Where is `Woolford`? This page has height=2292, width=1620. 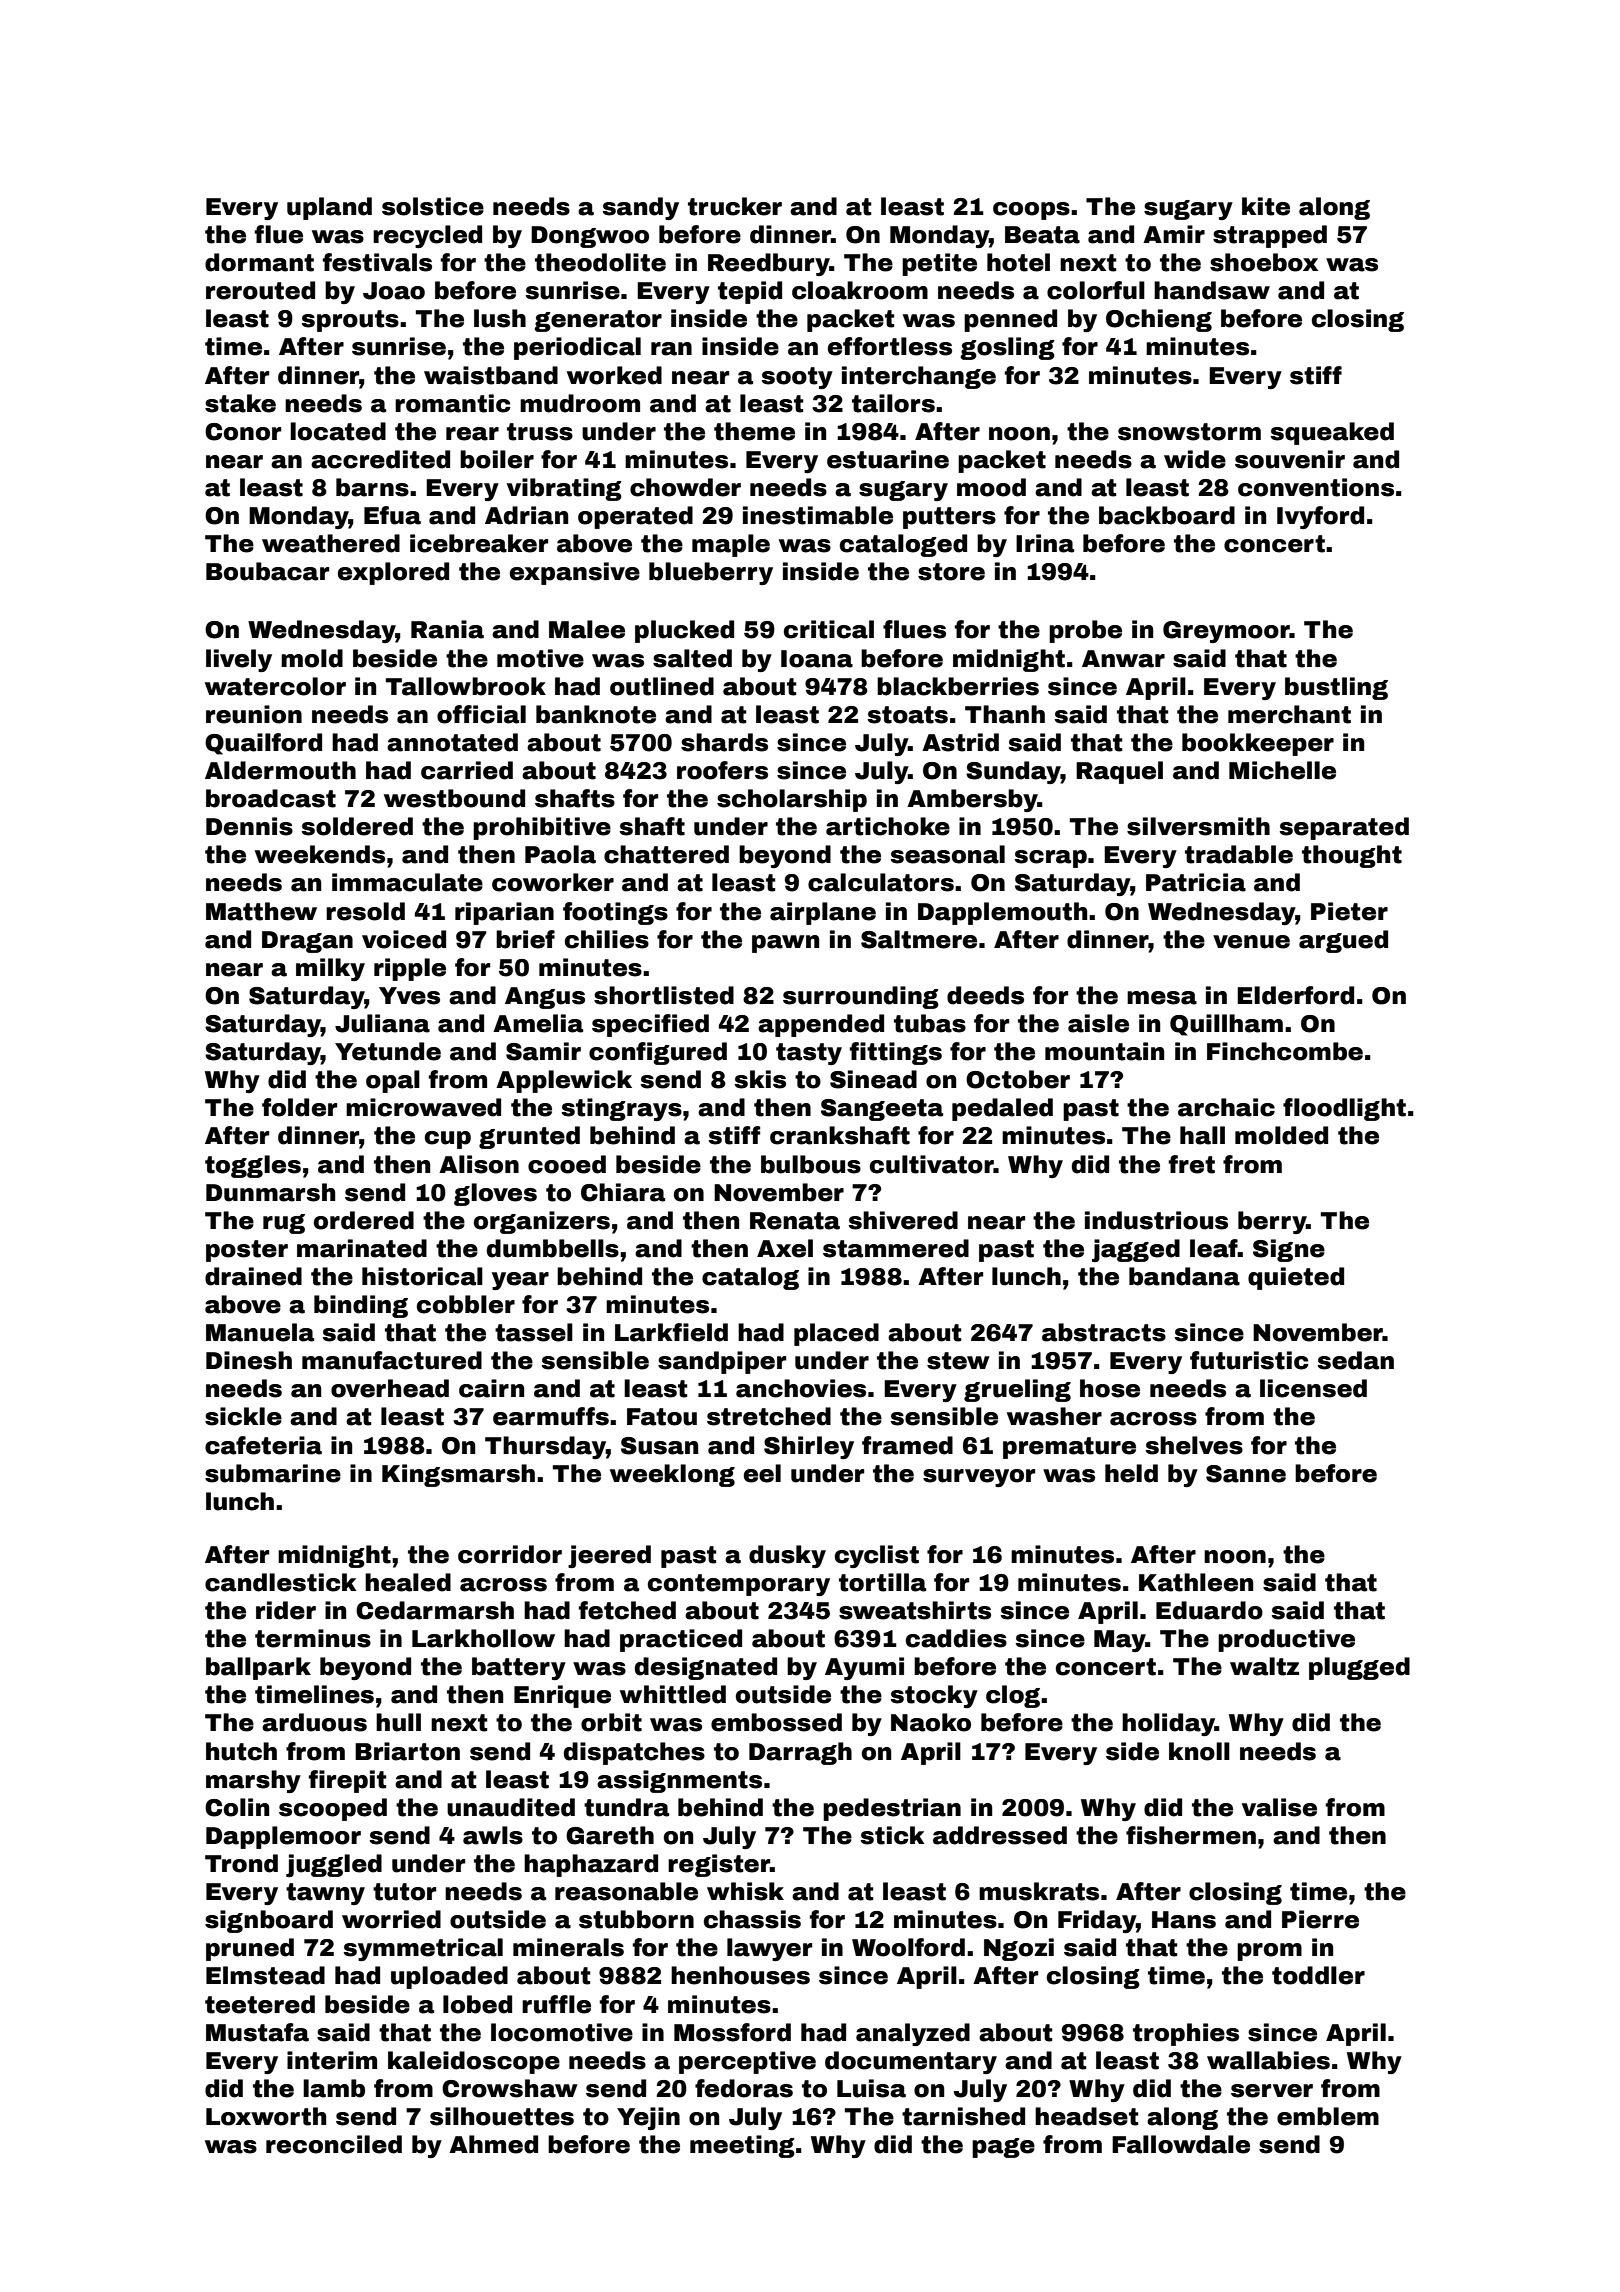
Woolford is located at coordinates (908, 1947).
